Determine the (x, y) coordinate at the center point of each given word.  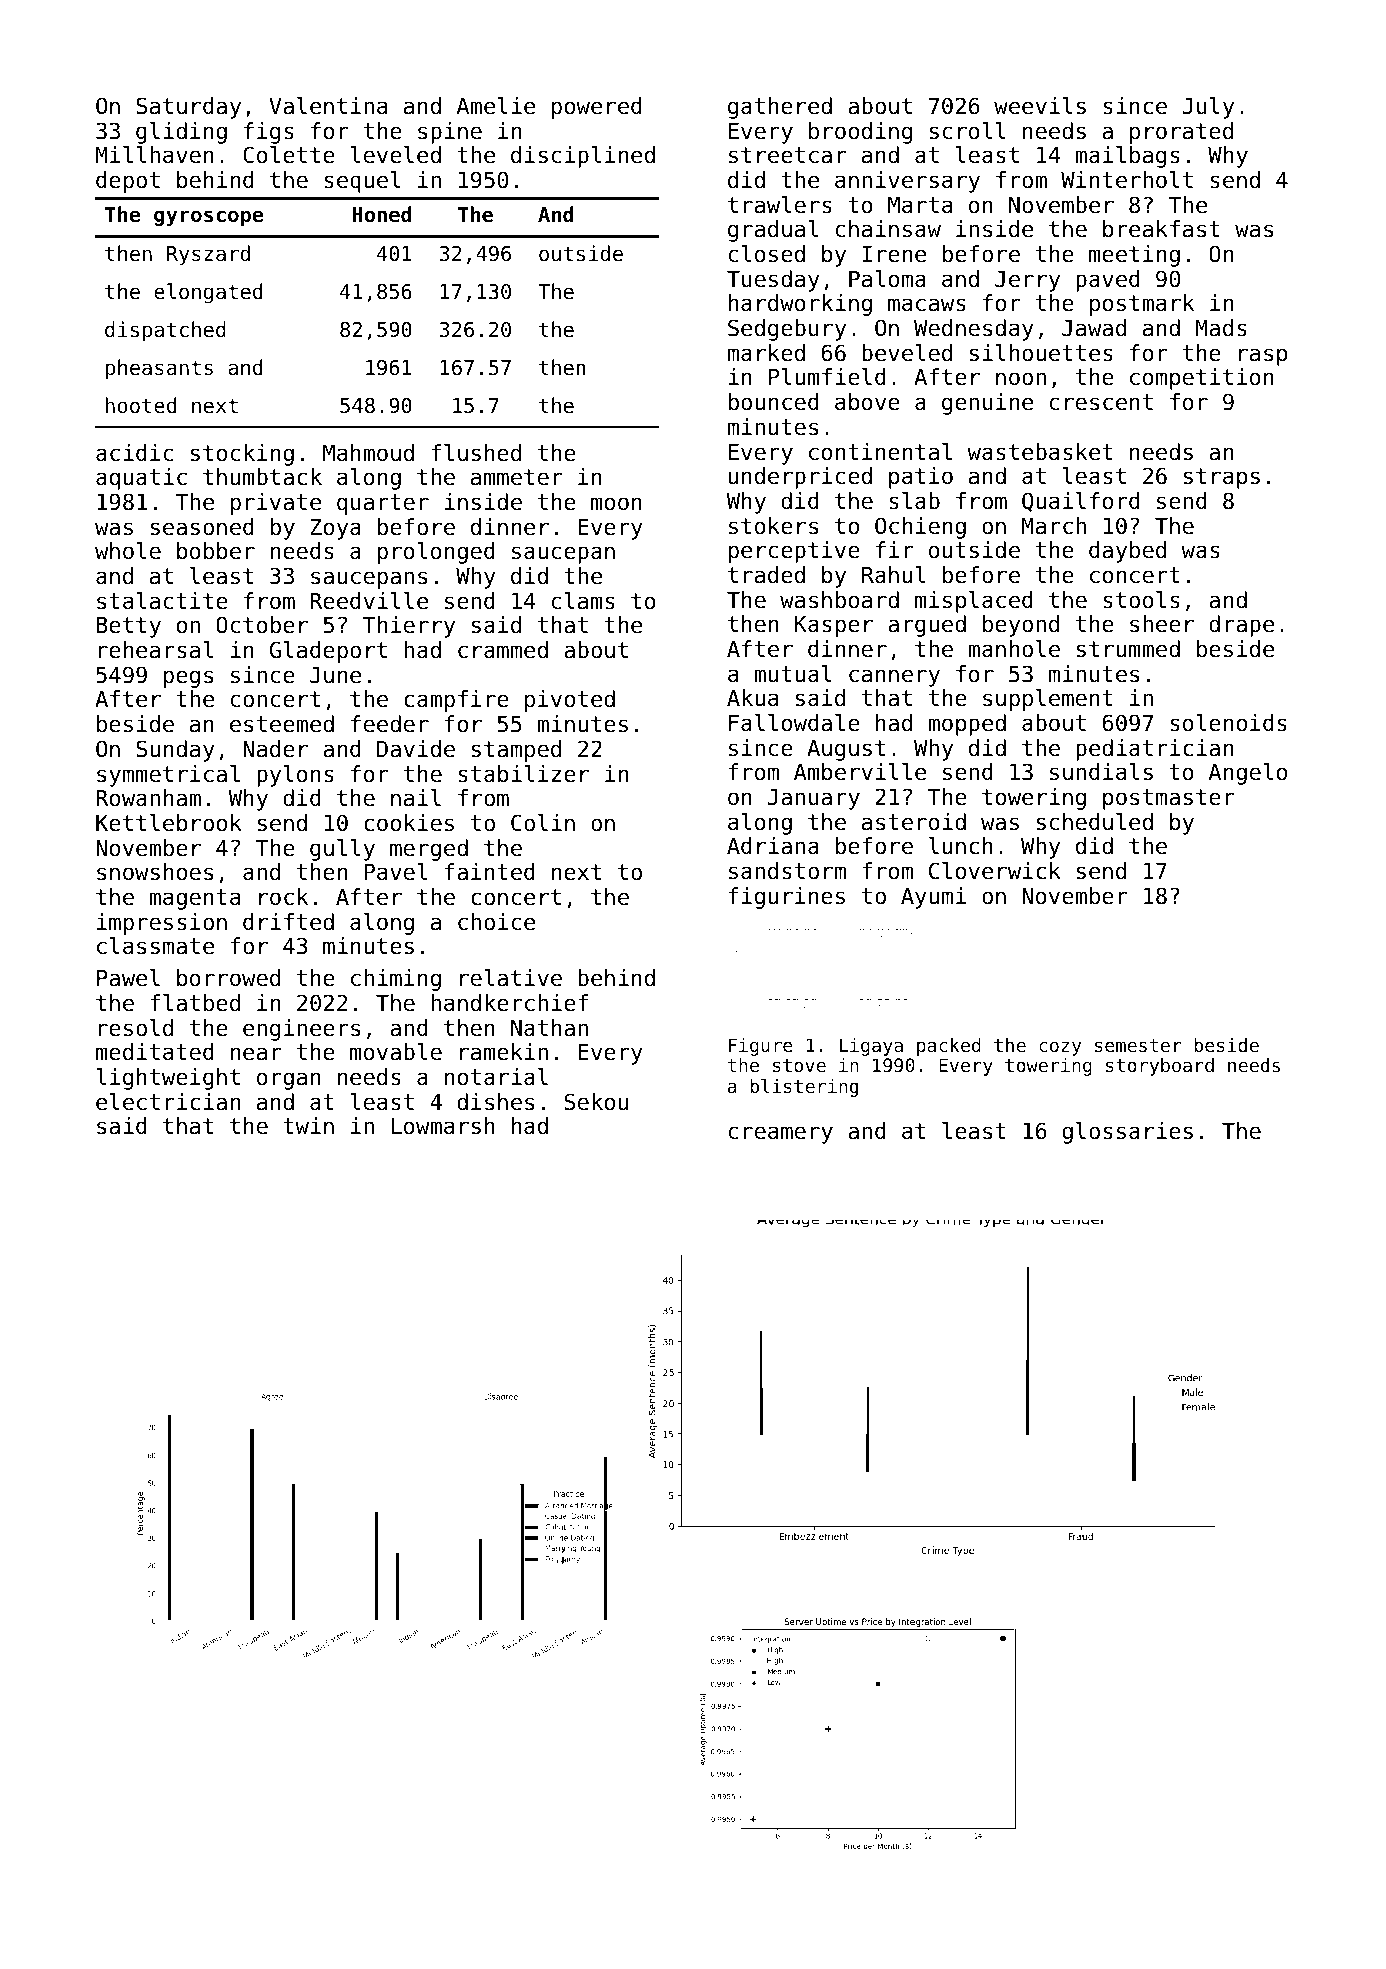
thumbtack (262, 477)
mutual (793, 674)
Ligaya (871, 1047)
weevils (1040, 106)
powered (597, 108)
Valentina (328, 106)
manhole (1014, 649)
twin (308, 1125)
